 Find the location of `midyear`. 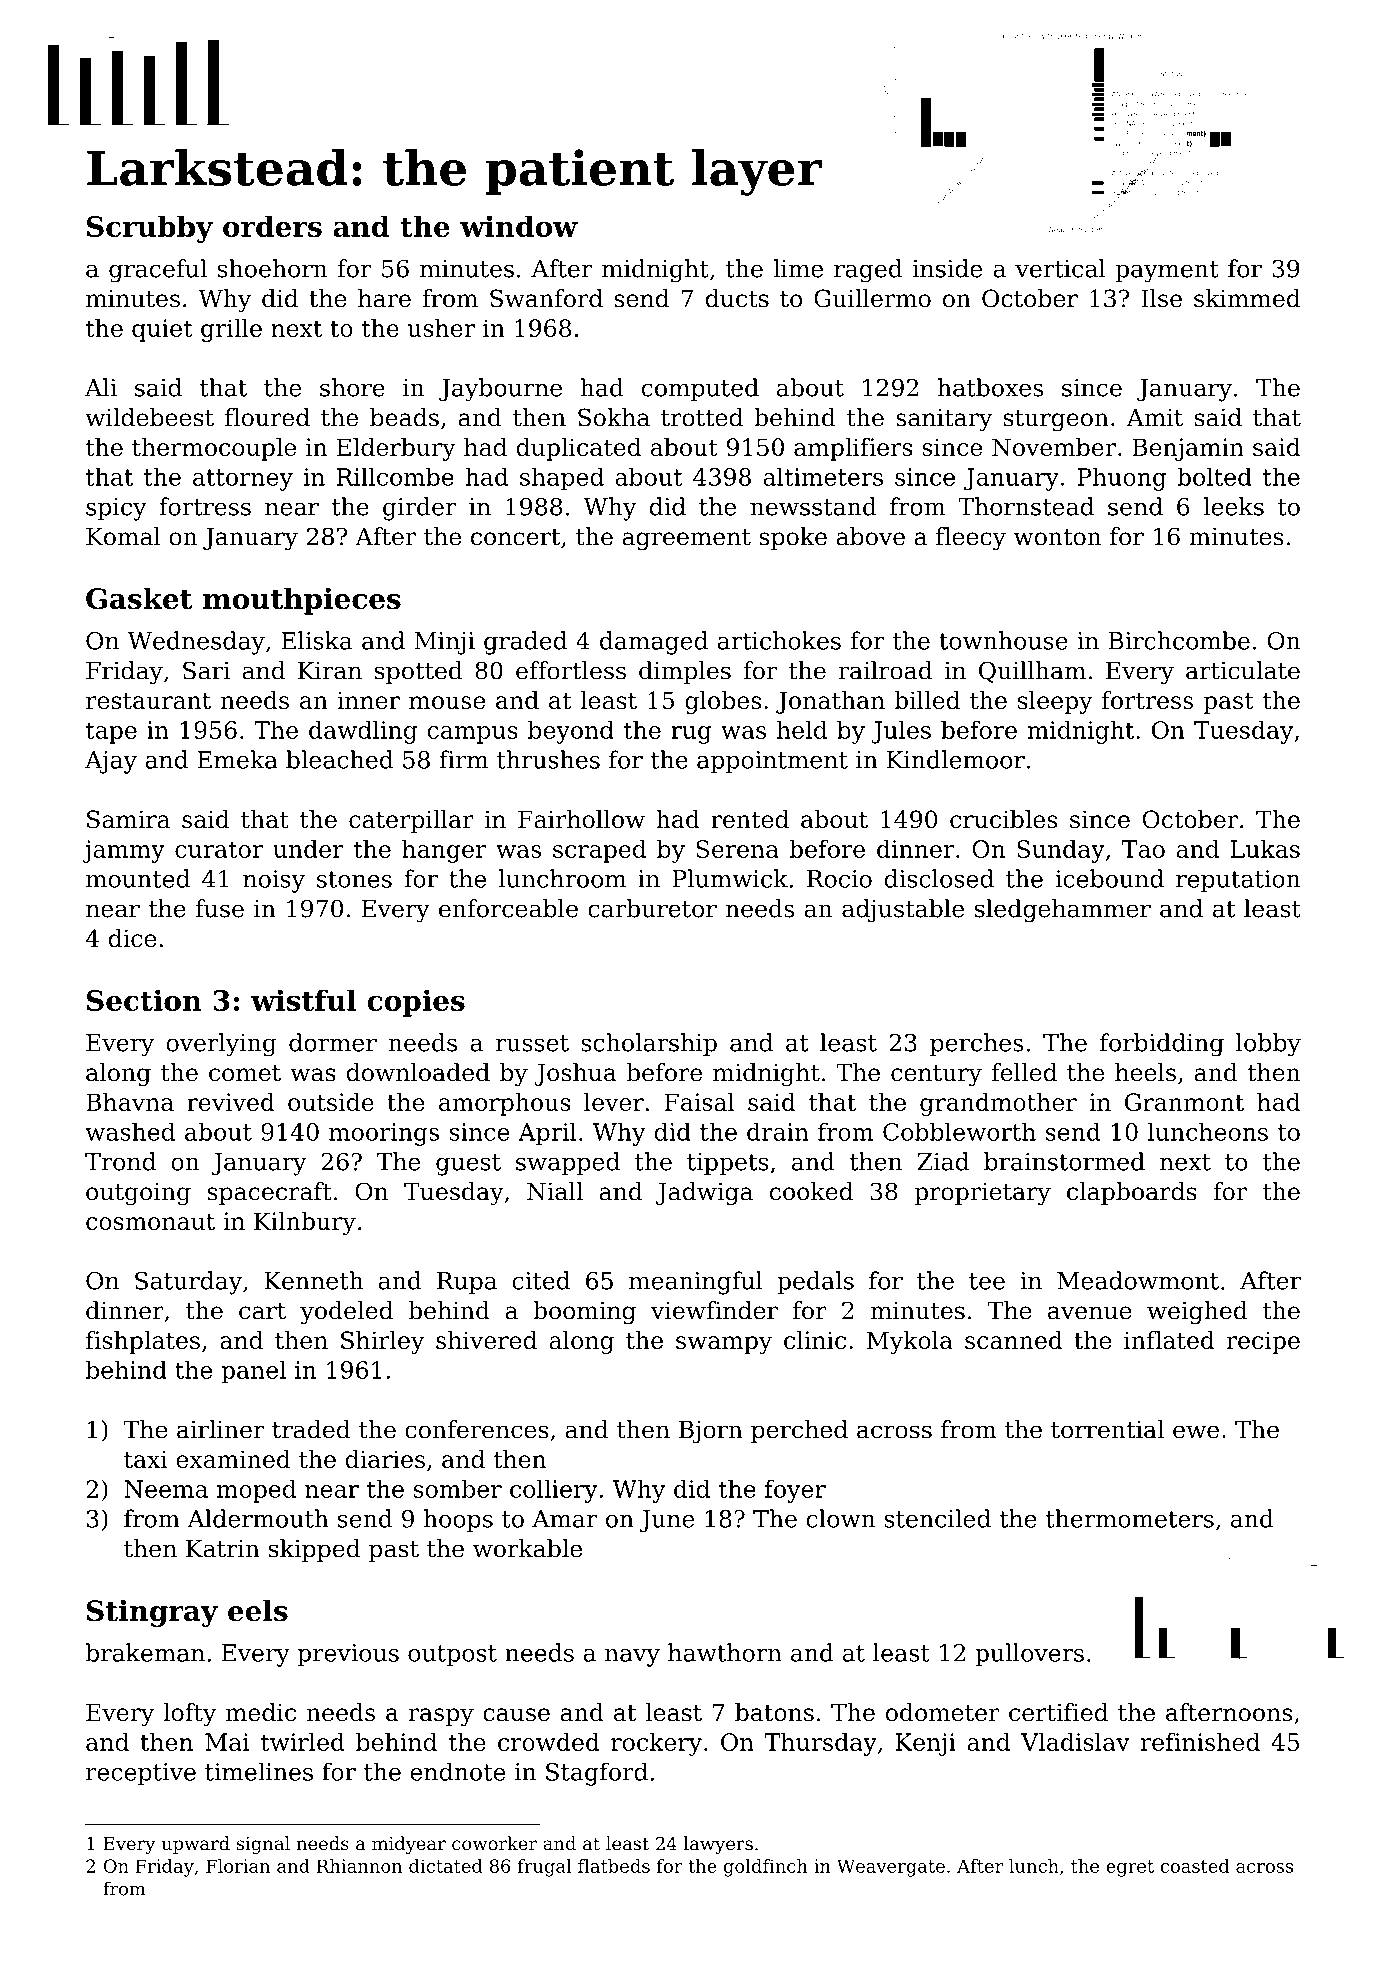

midyear is located at coordinates (409, 1845).
